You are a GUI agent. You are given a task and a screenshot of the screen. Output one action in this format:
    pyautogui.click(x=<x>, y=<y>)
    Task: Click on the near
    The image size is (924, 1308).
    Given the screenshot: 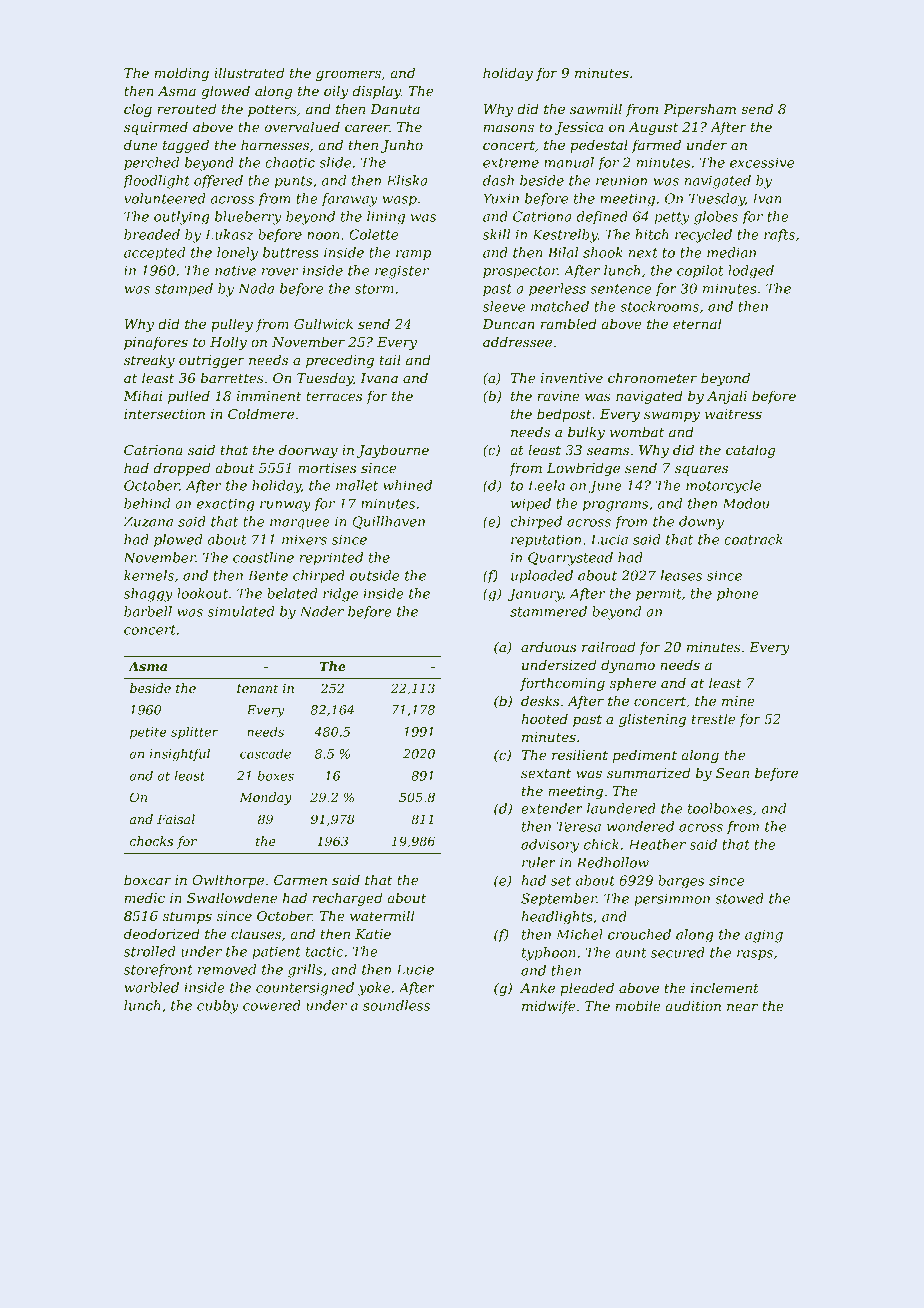 What is the action you would take?
    pyautogui.click(x=742, y=1007)
